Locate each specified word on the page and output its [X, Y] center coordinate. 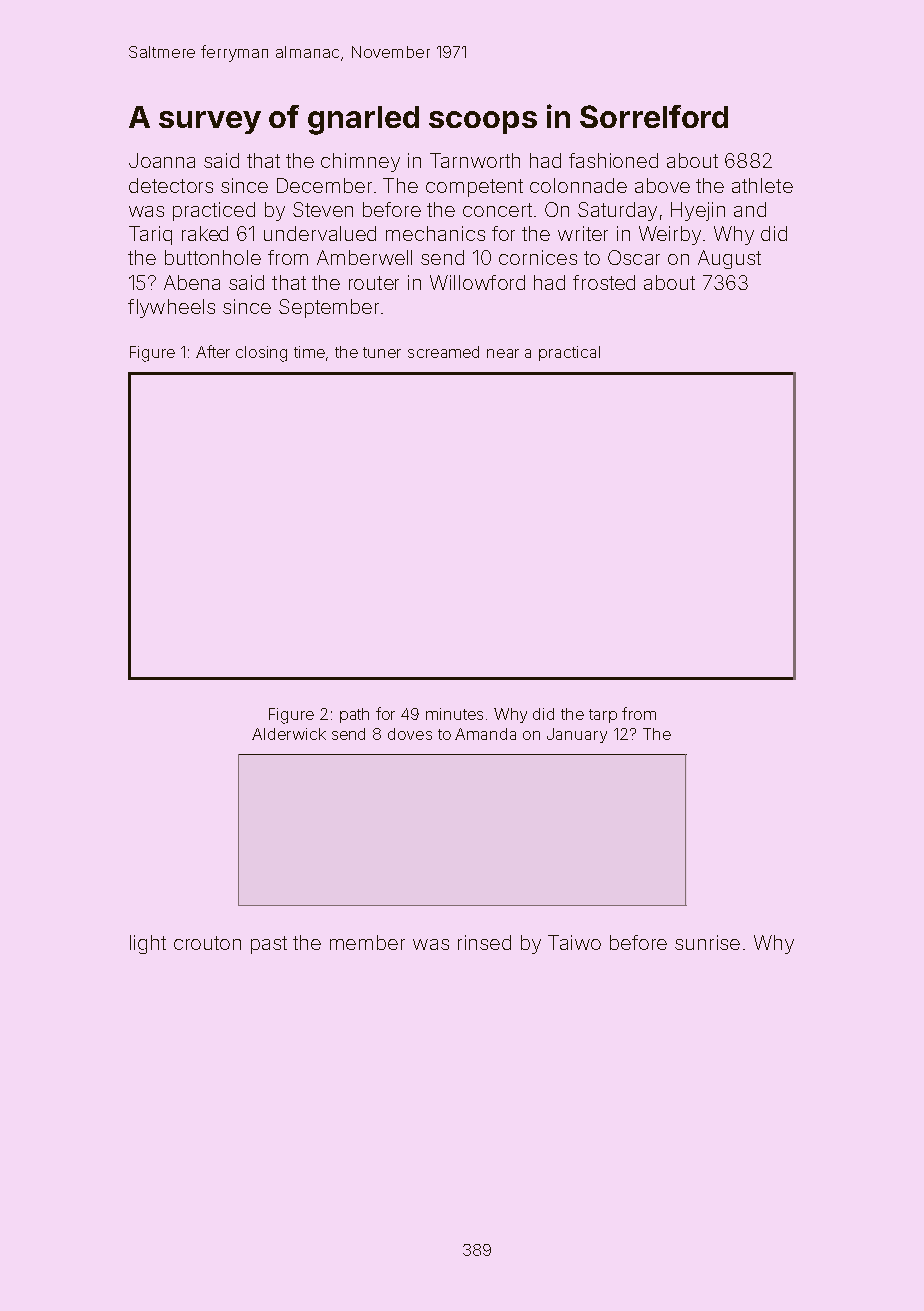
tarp [603, 716]
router [374, 283]
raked [205, 233]
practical [569, 353]
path [354, 715]
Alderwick [289, 734]
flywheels [171, 308]
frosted [604, 282]
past [269, 945]
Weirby [670, 235]
